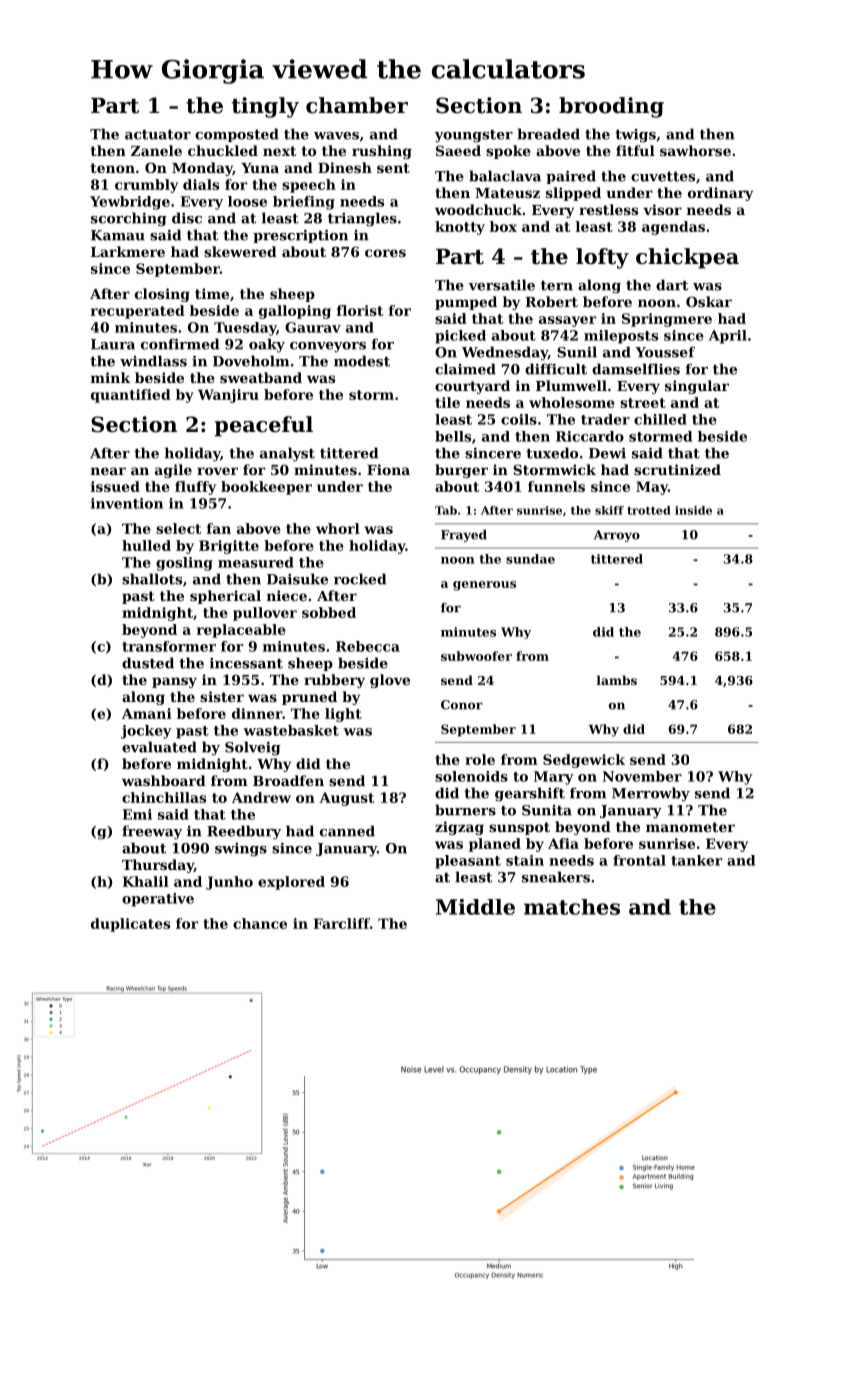 The image size is (849, 1400). What do you see at coordinates (385, 253) in the page?
I see `cores` at bounding box center [385, 253].
